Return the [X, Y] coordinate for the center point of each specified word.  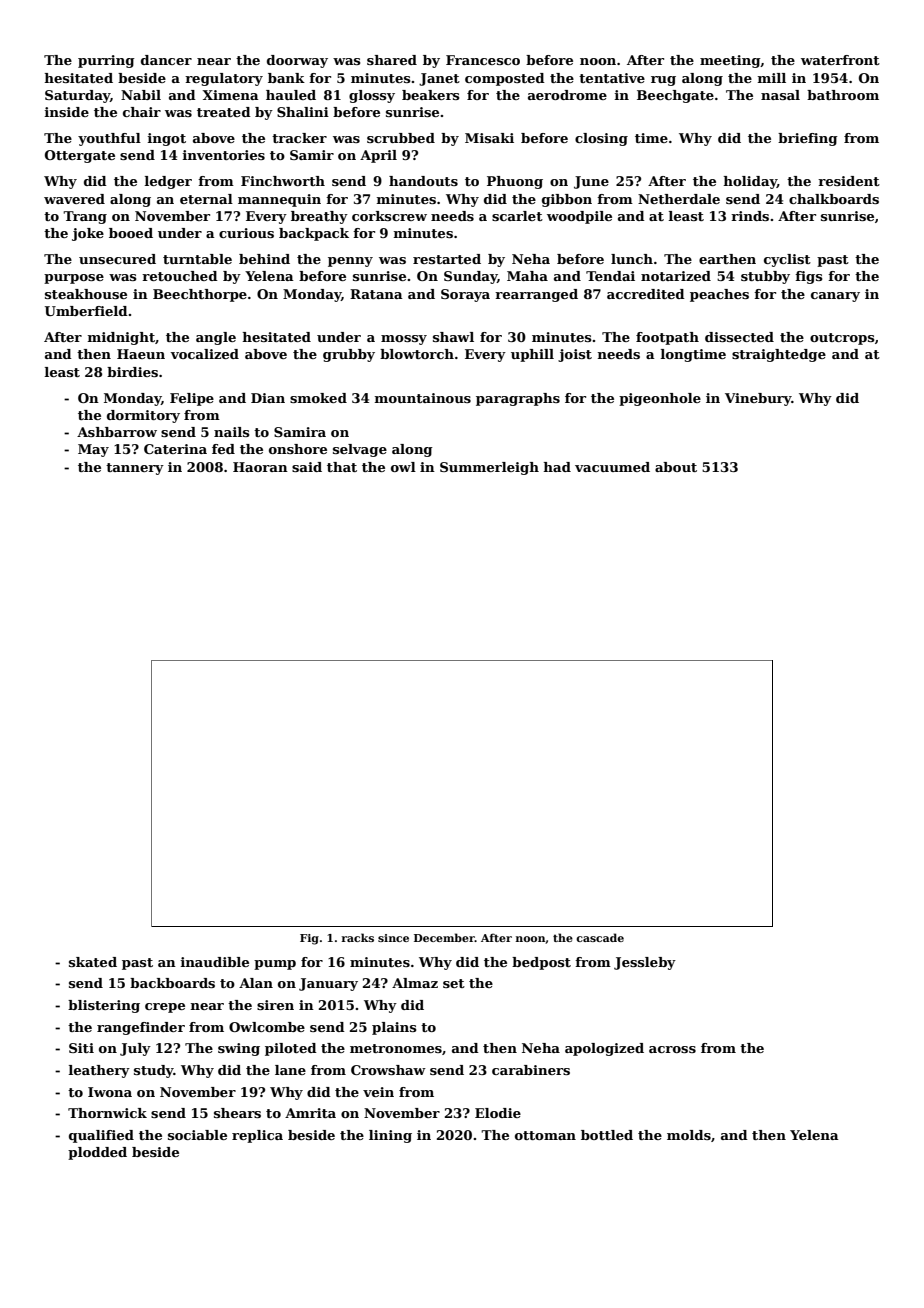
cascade [600, 937]
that [342, 467]
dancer [166, 60]
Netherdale [679, 199]
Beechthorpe [200, 295]
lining [390, 1136]
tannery [135, 469]
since [393, 938]
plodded [97, 1153]
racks [358, 937]
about [676, 467]
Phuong [515, 182]
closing [601, 139]
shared [392, 60]
